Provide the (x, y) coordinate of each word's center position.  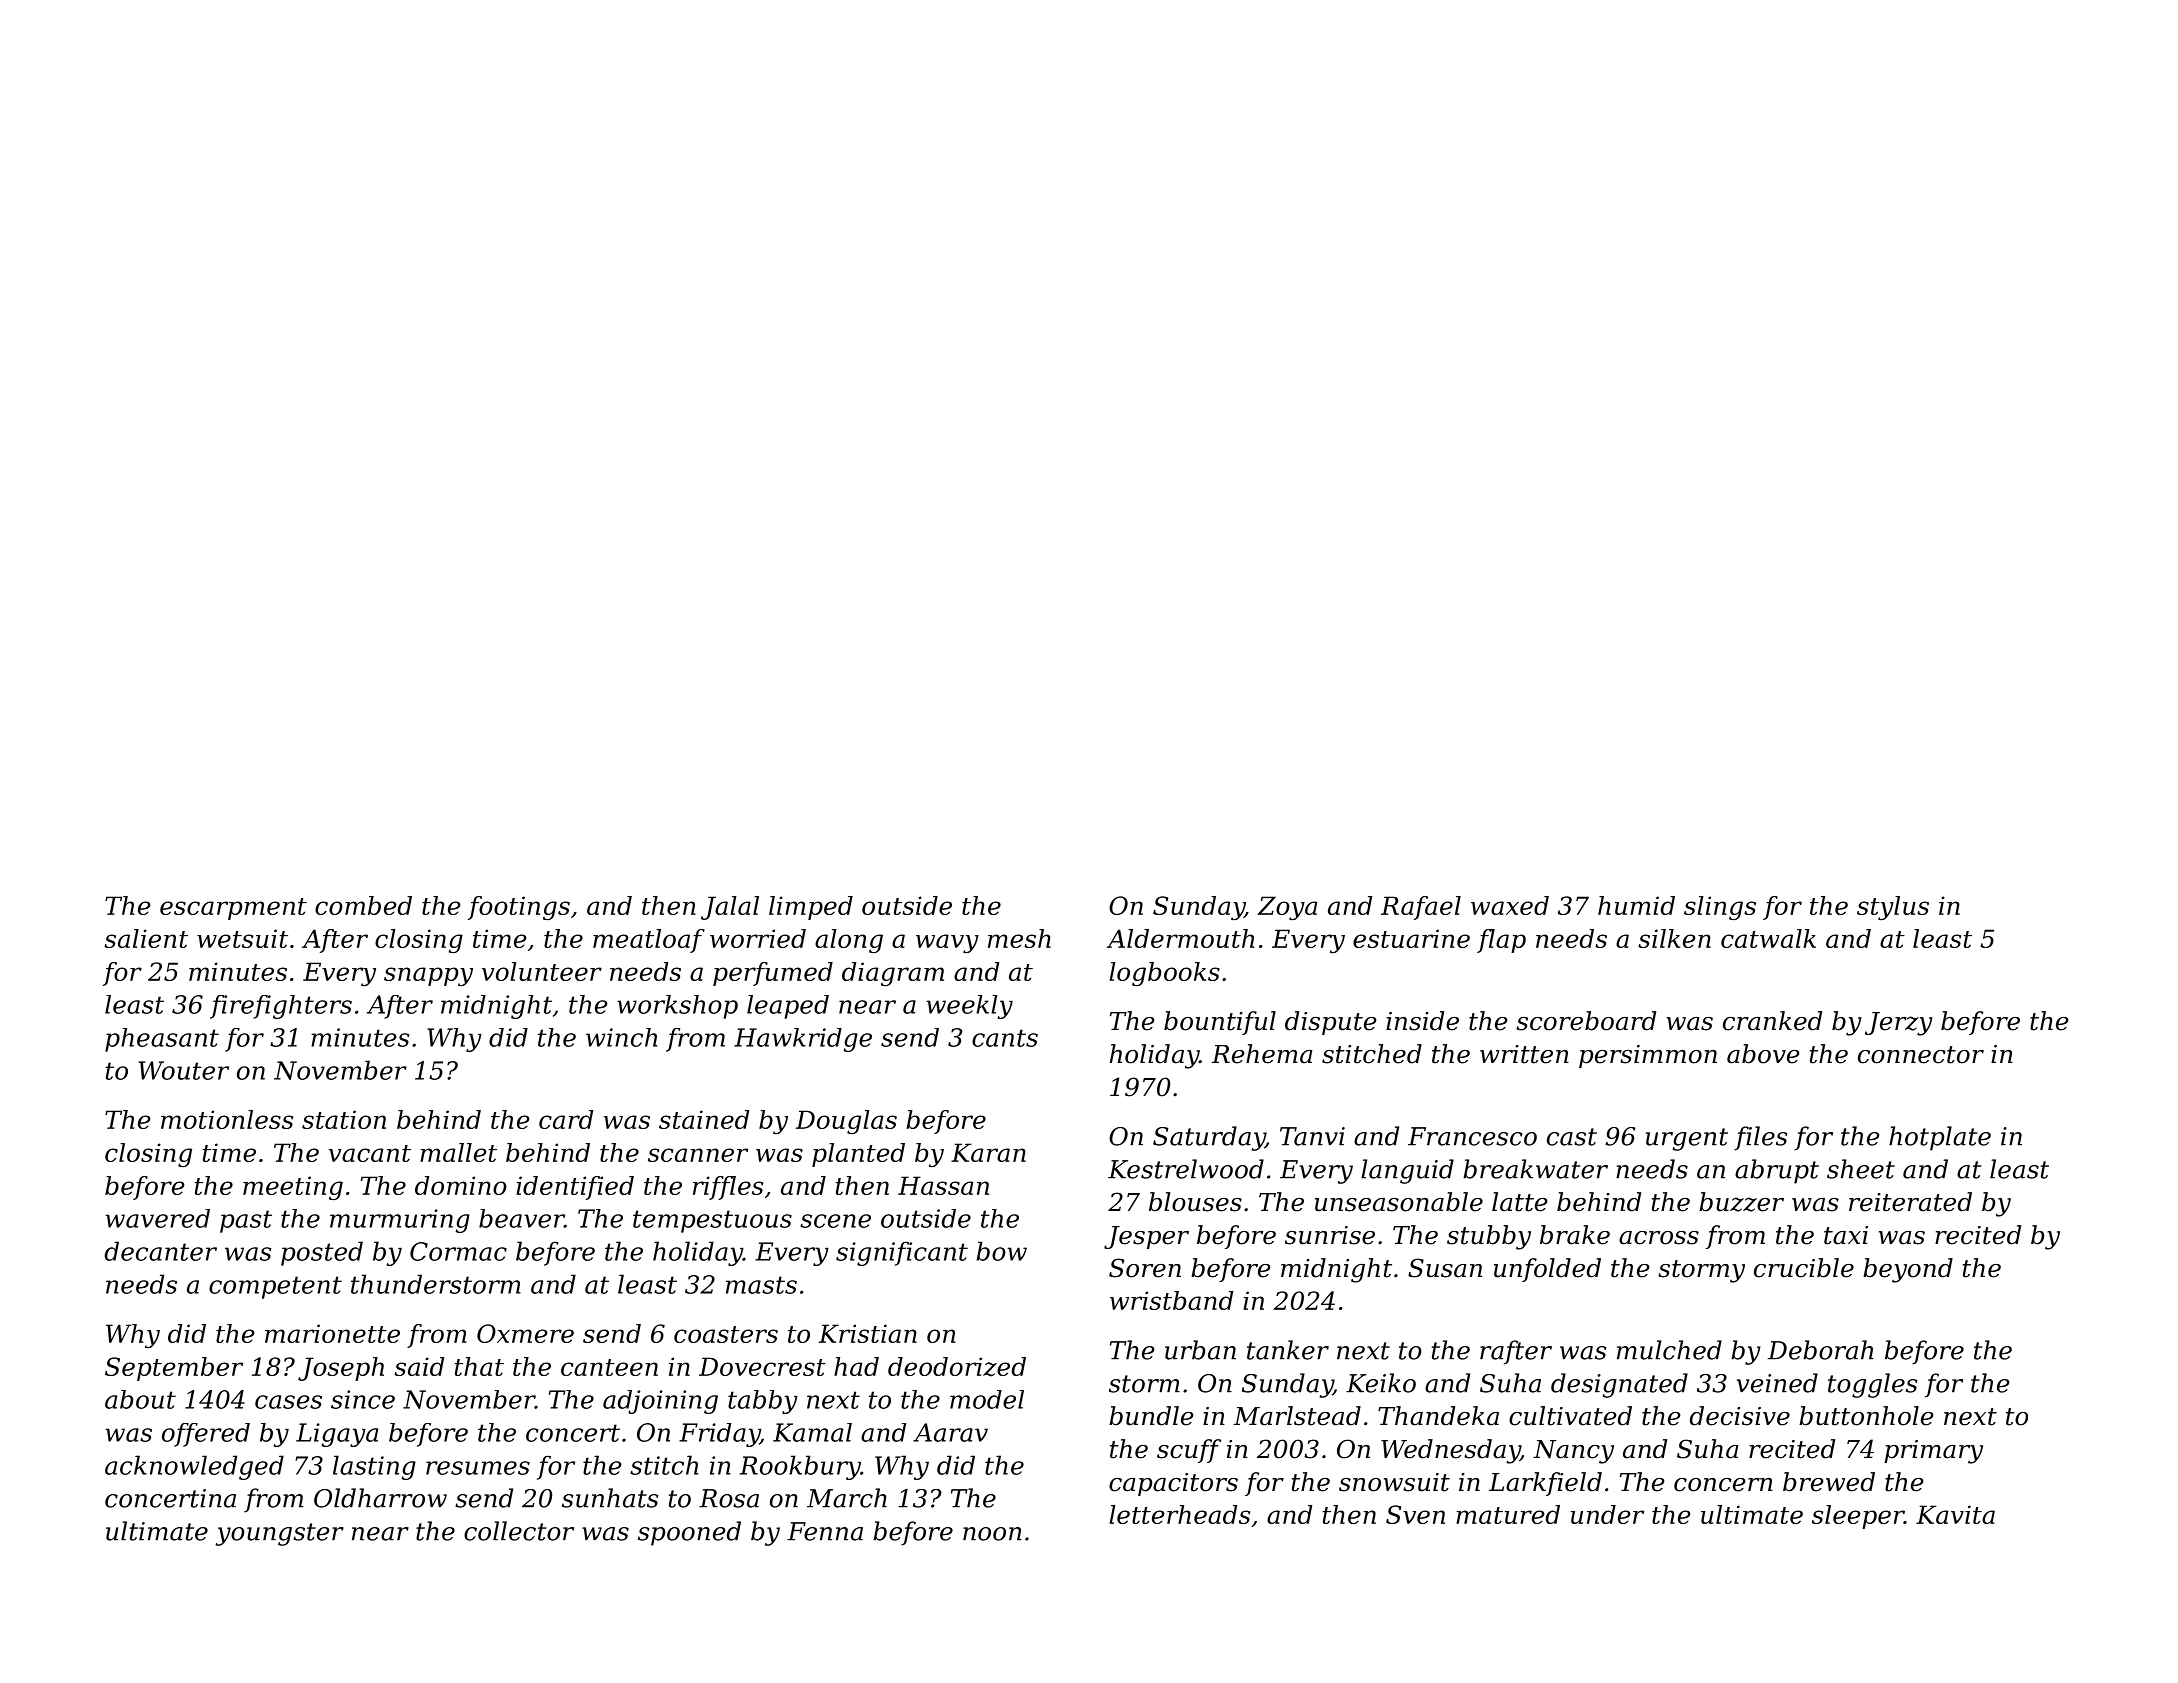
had (856, 1366)
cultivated (1570, 1416)
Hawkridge (803, 1040)
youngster (279, 1534)
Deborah (1821, 1350)
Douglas (846, 1122)
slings (1720, 908)
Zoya (1287, 908)
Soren (1145, 1268)
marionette (332, 1333)
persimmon (1648, 1056)
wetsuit (242, 938)
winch (622, 1037)
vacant (370, 1153)
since (363, 1399)
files (1761, 1138)
